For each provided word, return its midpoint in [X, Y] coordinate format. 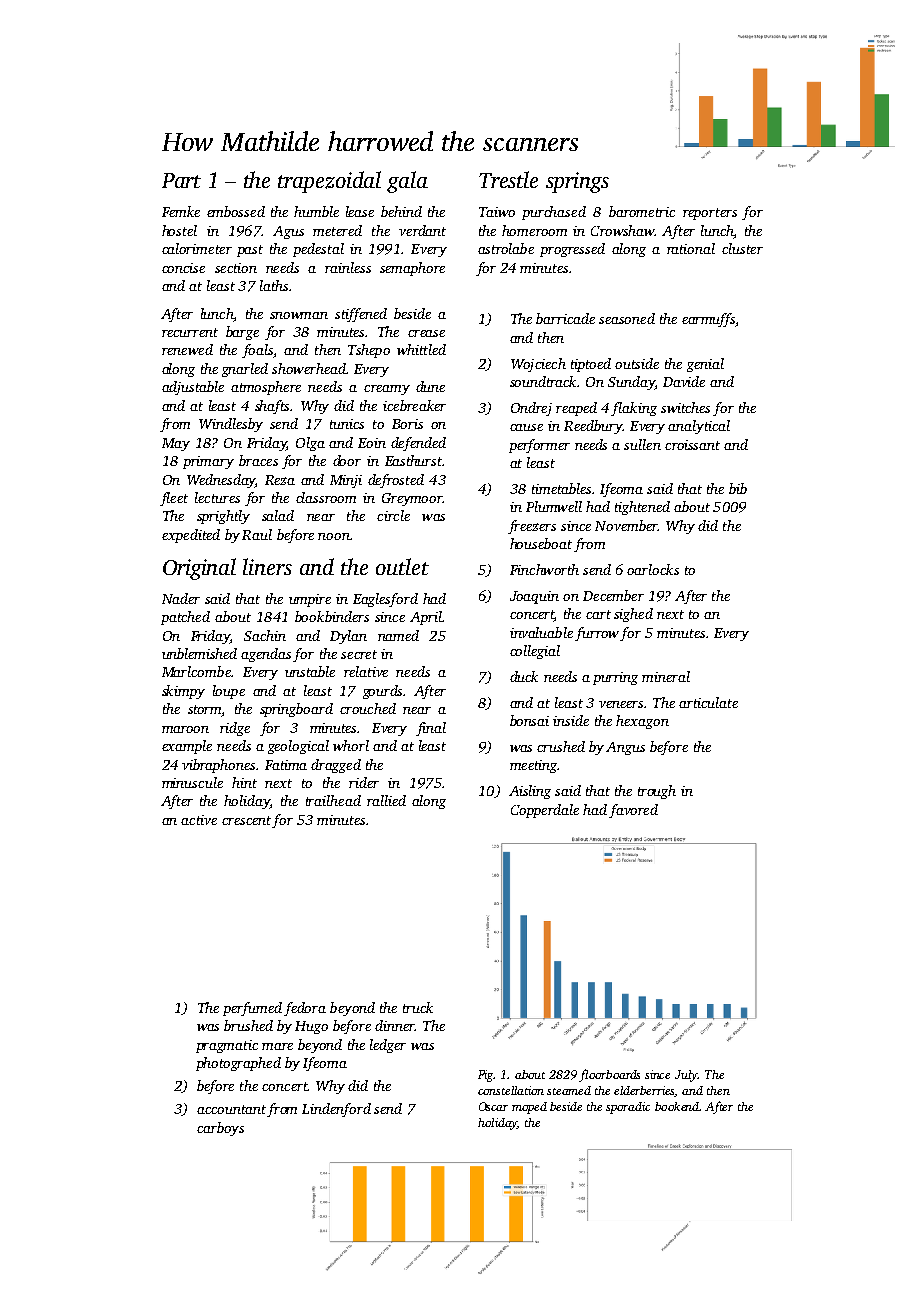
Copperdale [545, 811]
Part [181, 180]
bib [738, 488]
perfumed [252, 1009]
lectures [217, 497]
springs [577, 182]
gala [407, 182]
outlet [402, 566]
